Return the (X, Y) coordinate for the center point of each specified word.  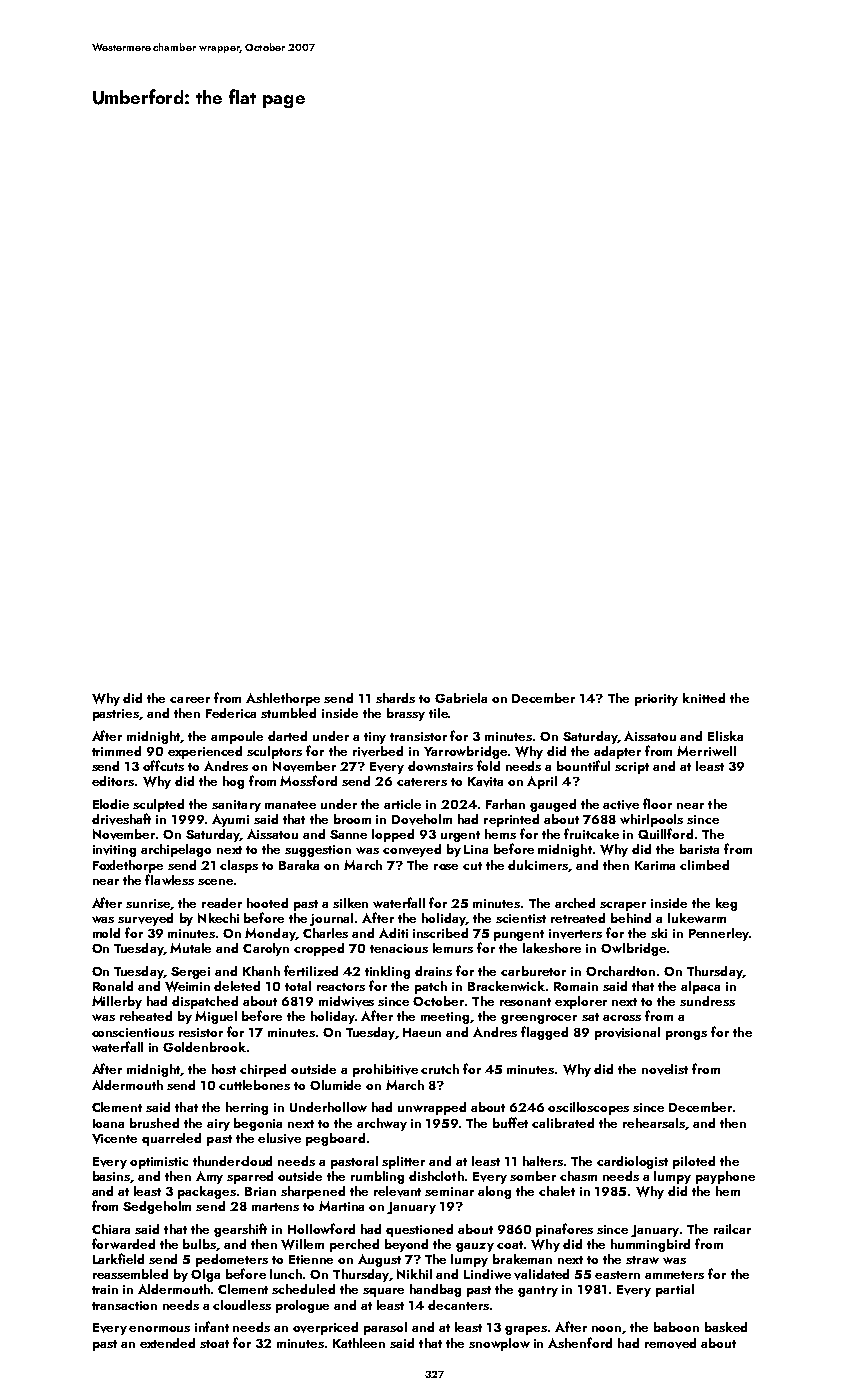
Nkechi (218, 918)
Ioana (108, 1123)
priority (656, 700)
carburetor (533, 971)
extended (167, 1343)
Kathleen (359, 1343)
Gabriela (461, 698)
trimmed (116, 751)
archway (382, 1124)
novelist (665, 1069)
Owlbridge (633, 949)
